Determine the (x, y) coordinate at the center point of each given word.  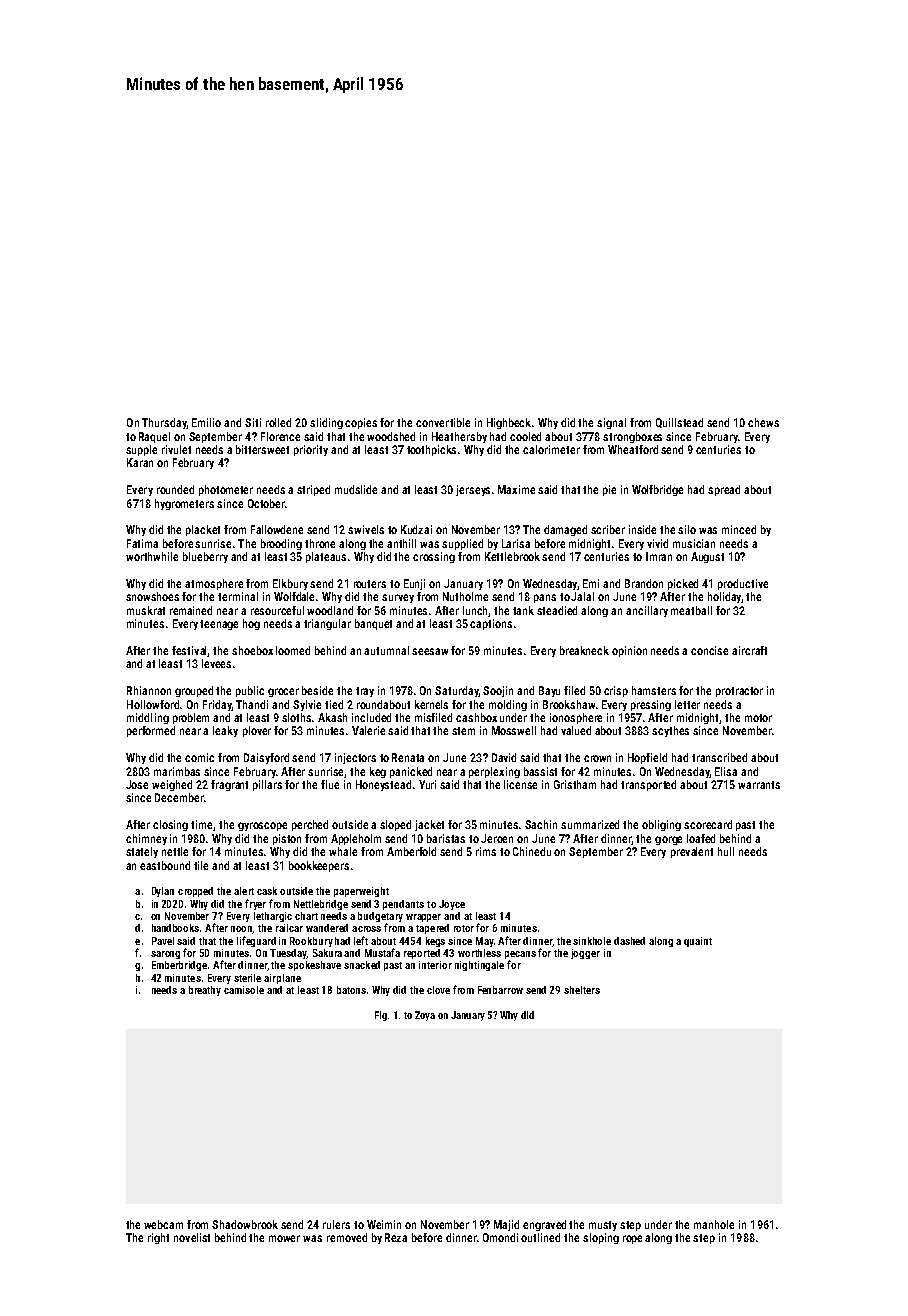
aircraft (749, 650)
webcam (163, 1224)
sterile (247, 978)
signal (611, 423)
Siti (253, 422)
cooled (525, 436)
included (371, 717)
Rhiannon (149, 690)
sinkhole (592, 941)
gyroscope (262, 826)
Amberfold (411, 851)
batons (351, 990)
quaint (698, 942)
